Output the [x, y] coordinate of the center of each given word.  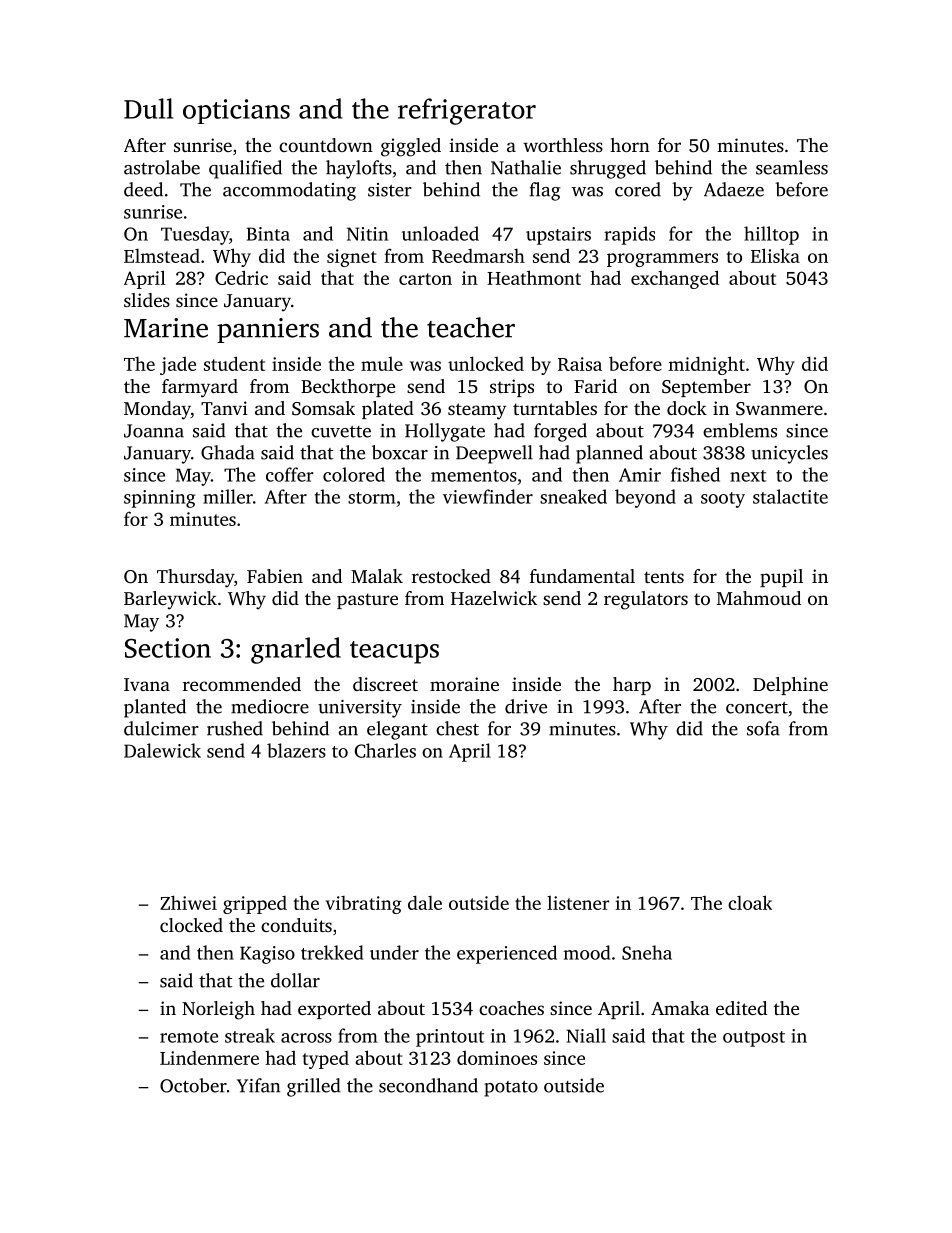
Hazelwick [494, 598]
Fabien [275, 576]
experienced [507, 954]
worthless [563, 145]
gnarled [296, 650]
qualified [245, 169]
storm [372, 498]
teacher [471, 327]
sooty [723, 500]
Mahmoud [759, 598]
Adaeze [734, 189]
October [193, 1085]
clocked [191, 925]
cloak [750, 902]
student [234, 363]
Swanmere [779, 409]
